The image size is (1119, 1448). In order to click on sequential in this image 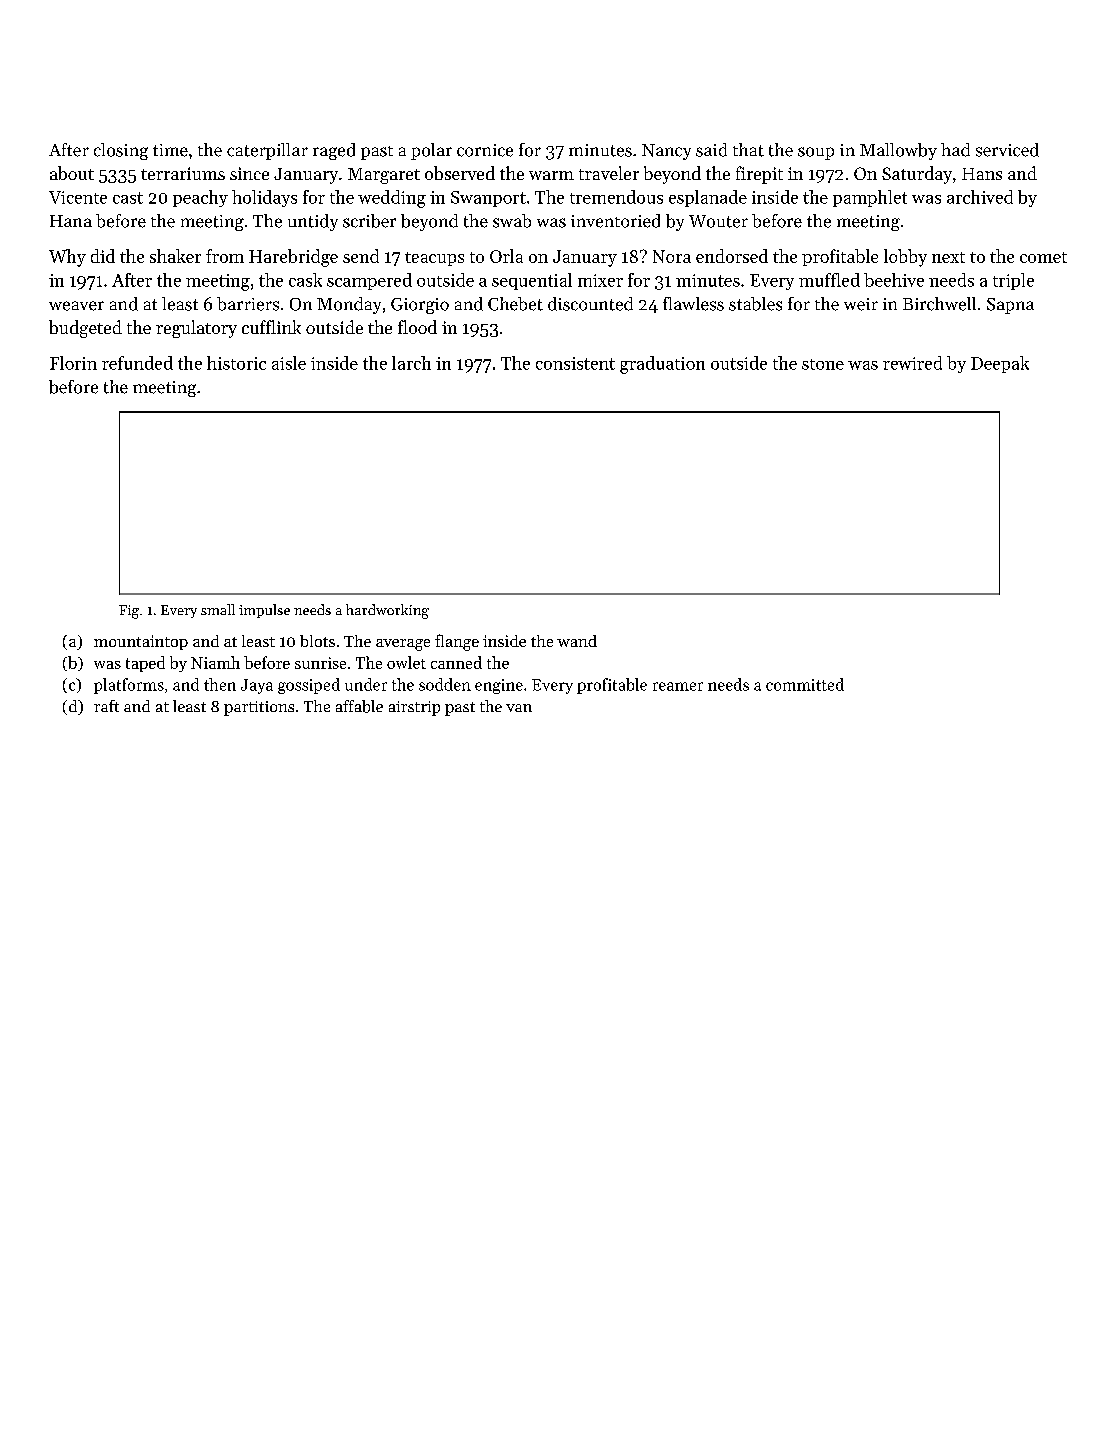, I will do `click(532, 281)`.
